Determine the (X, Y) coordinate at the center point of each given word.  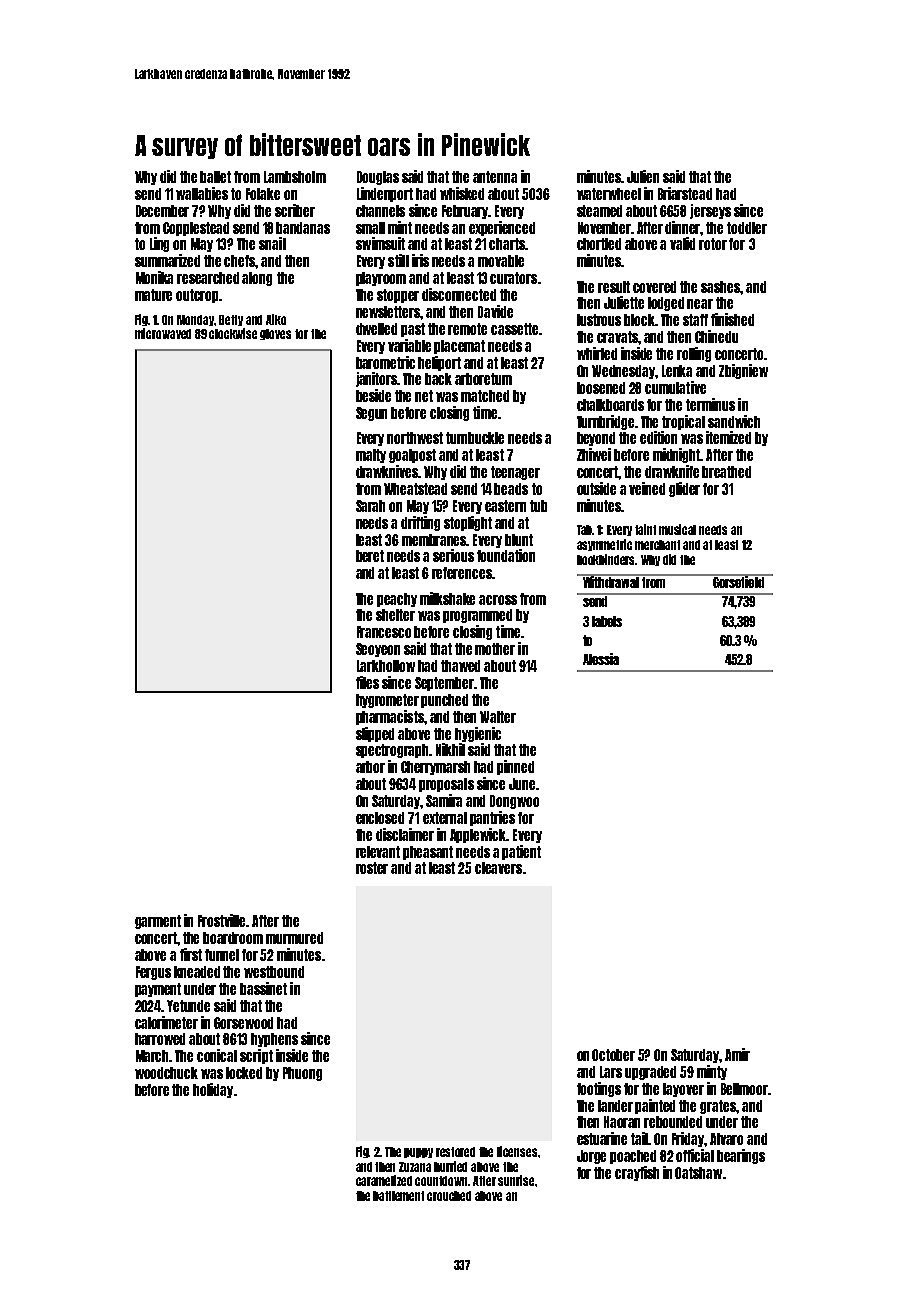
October (613, 1055)
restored (455, 1152)
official (695, 1155)
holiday (213, 1090)
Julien (643, 176)
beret (370, 556)
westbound (274, 972)
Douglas (378, 178)
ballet (215, 177)
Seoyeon (378, 650)
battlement (398, 1196)
